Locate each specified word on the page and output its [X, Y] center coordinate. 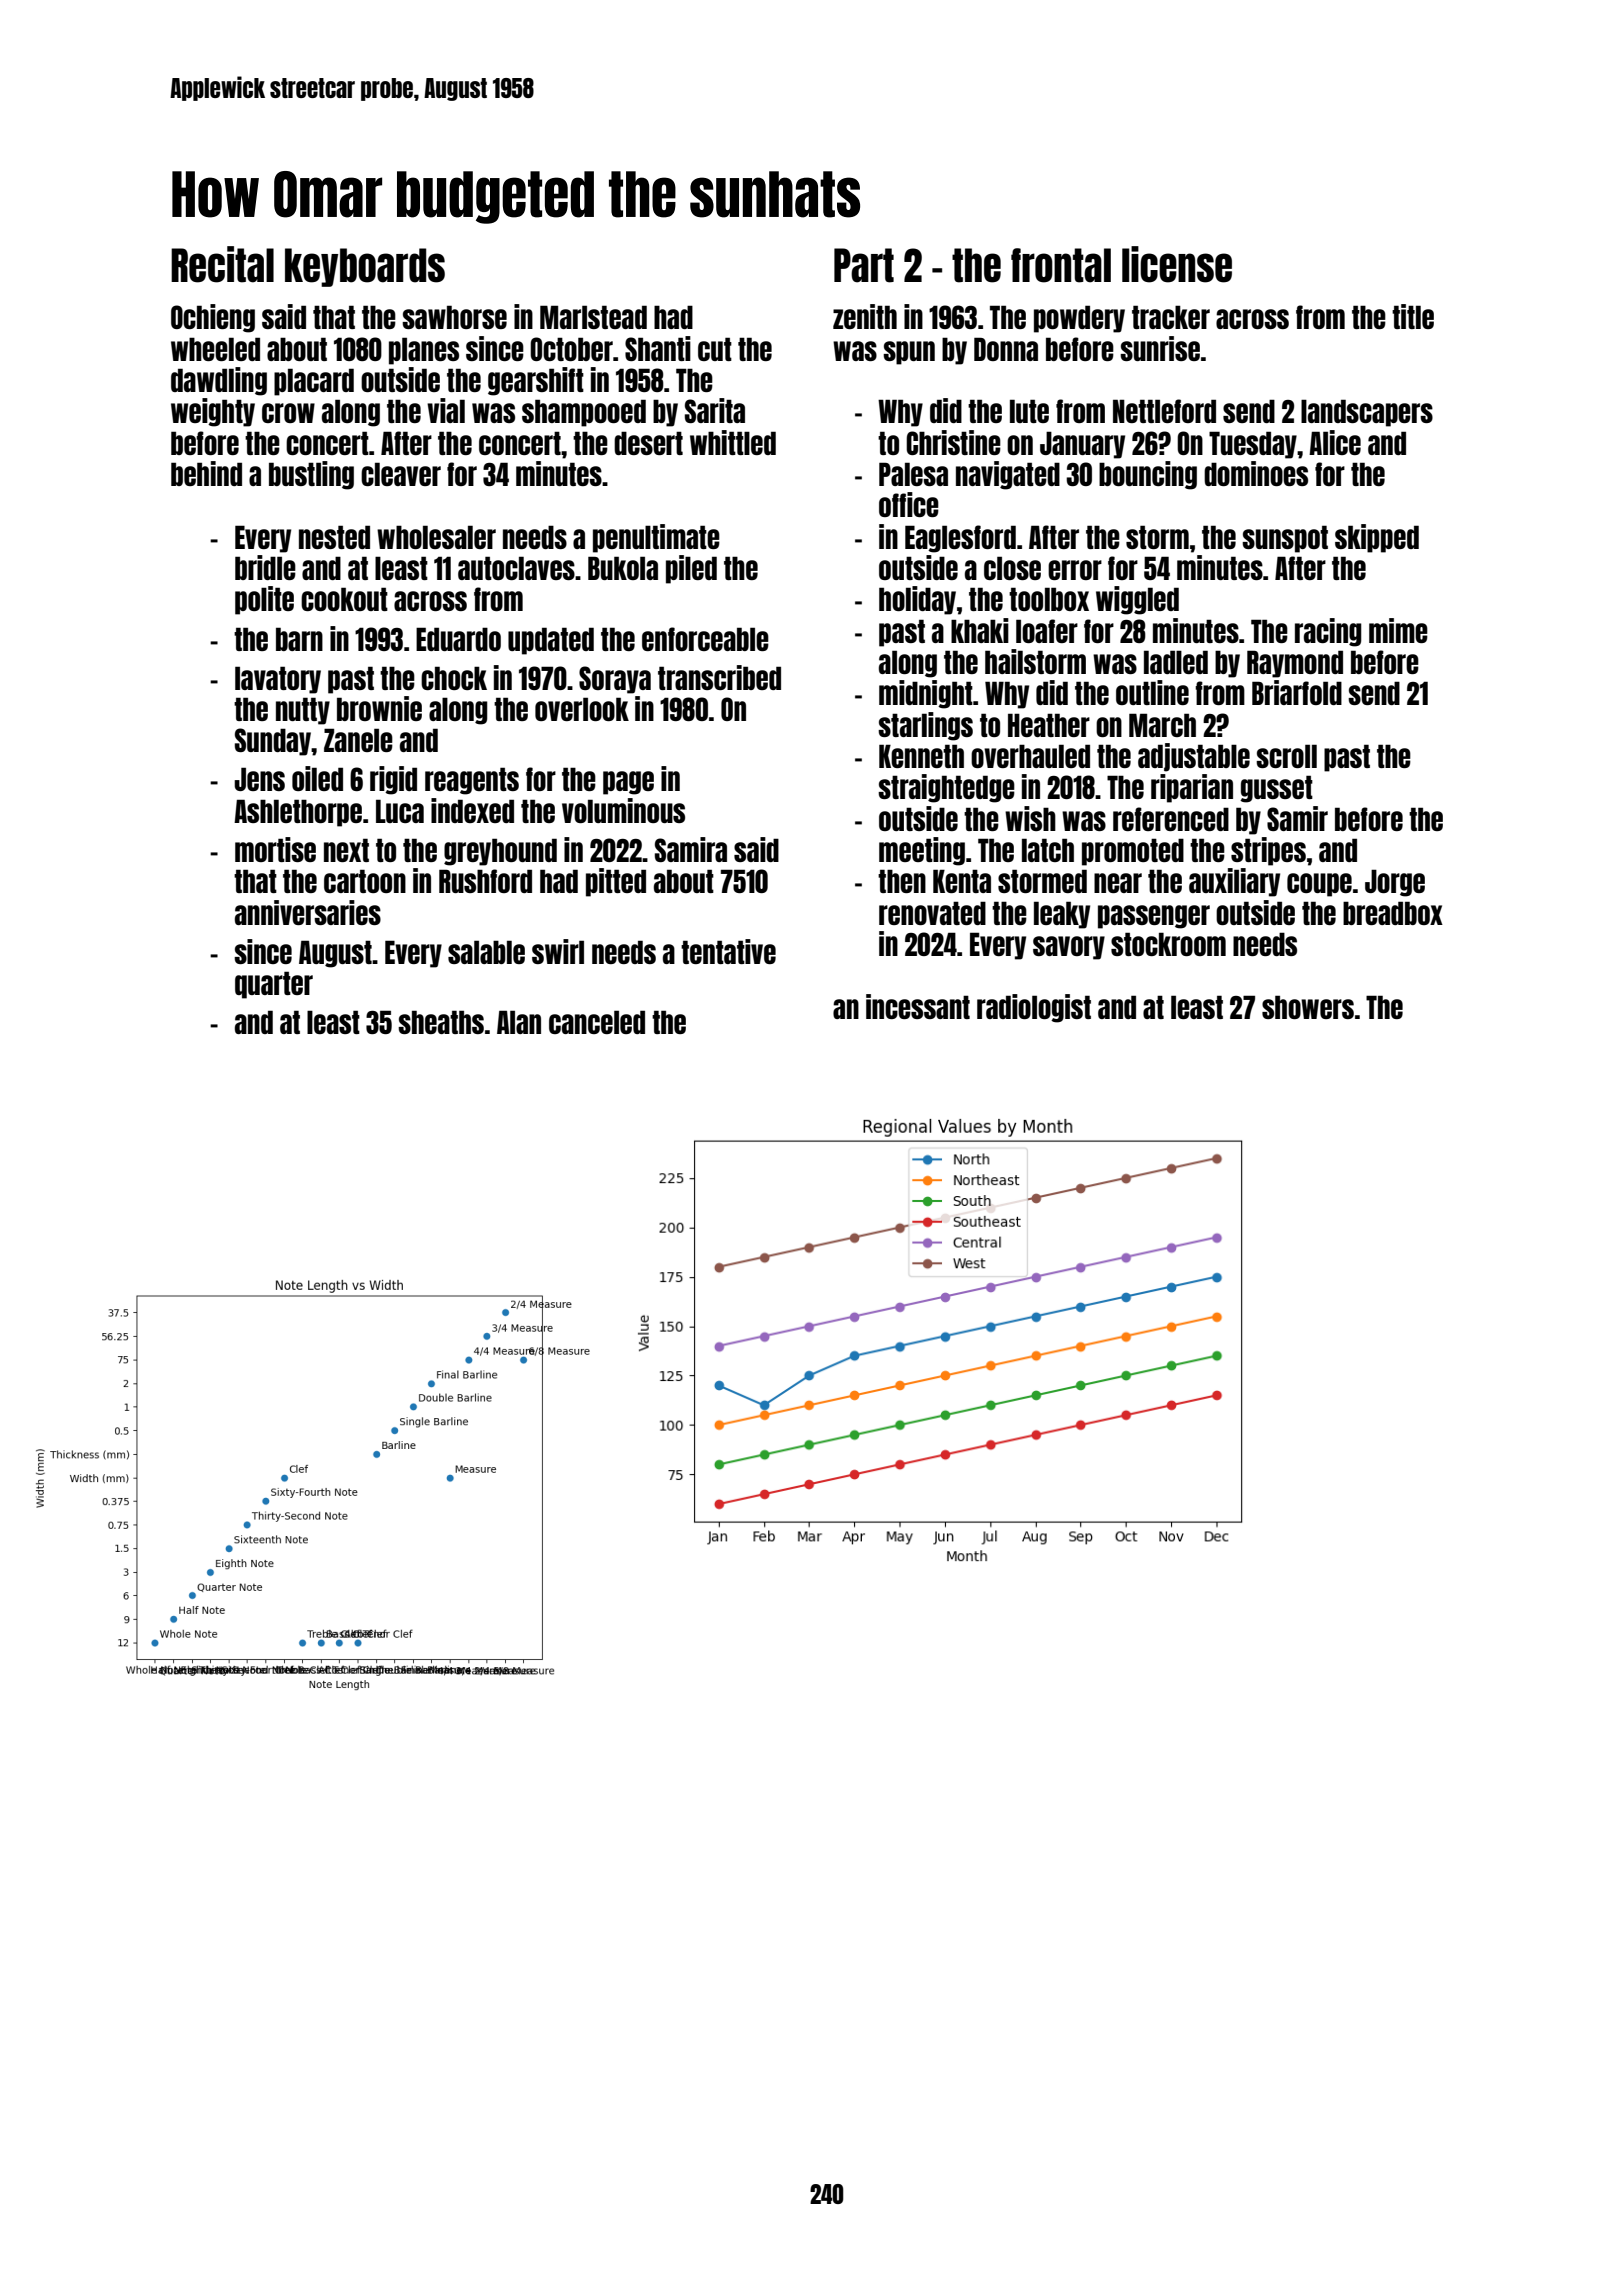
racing [1328, 632]
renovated [932, 913]
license [1177, 264]
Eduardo [458, 639]
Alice [1335, 442]
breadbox [1393, 913]
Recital [222, 264]
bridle [265, 567]
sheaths [441, 1022]
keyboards [365, 267]
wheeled [215, 349]
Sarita [715, 410]
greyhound [500, 852]
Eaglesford [960, 539]
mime [1398, 630]
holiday [917, 600]
